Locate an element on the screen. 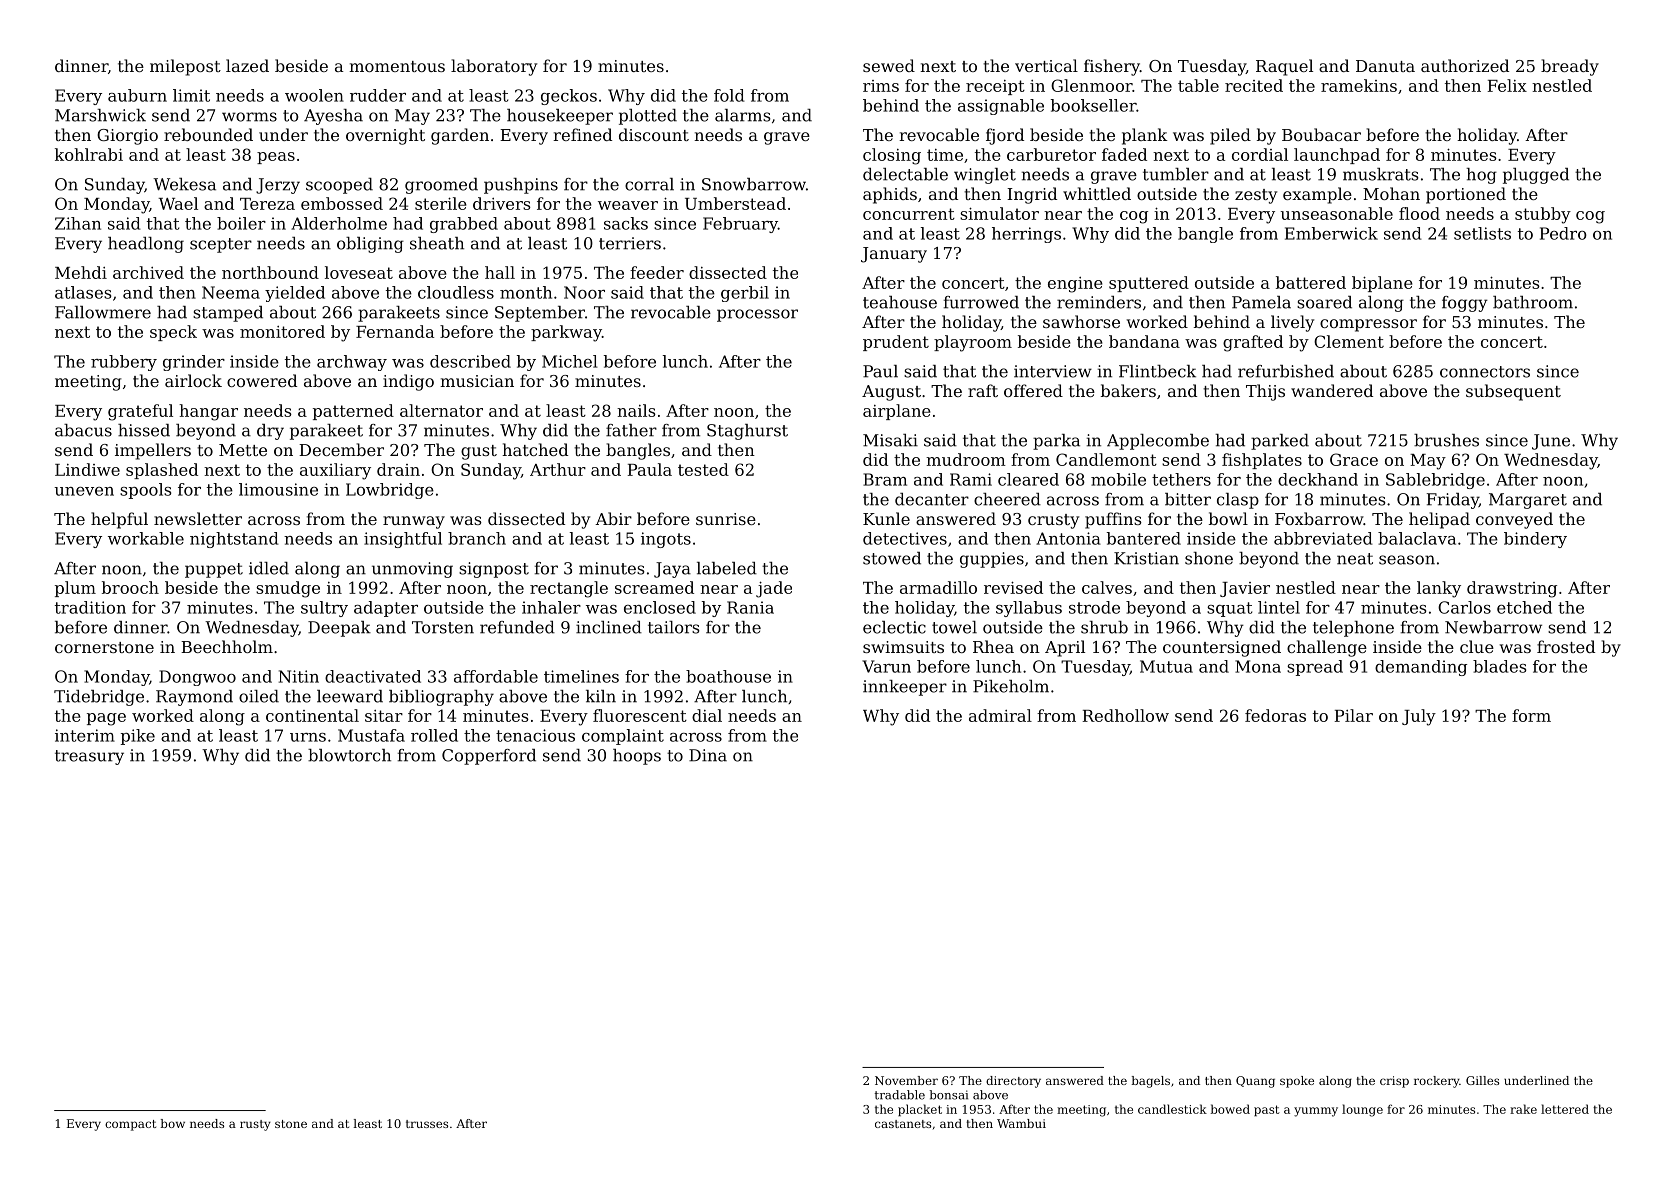 This screenshot has height=1184, width=1675. rudder is located at coordinates (378, 95).
